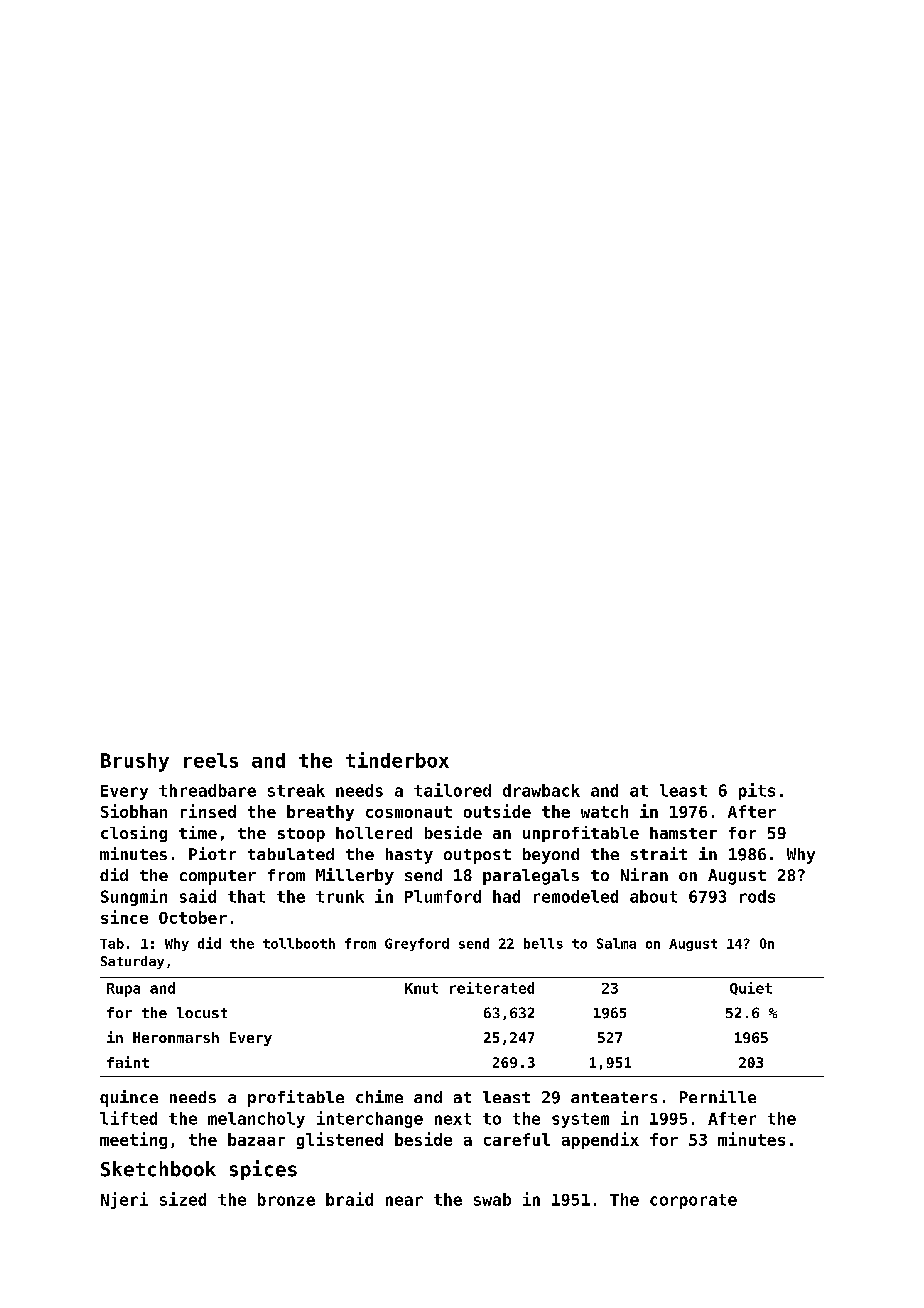 The height and width of the screenshot is (1308, 924). What do you see at coordinates (409, 856) in the screenshot?
I see `hasty` at bounding box center [409, 856].
